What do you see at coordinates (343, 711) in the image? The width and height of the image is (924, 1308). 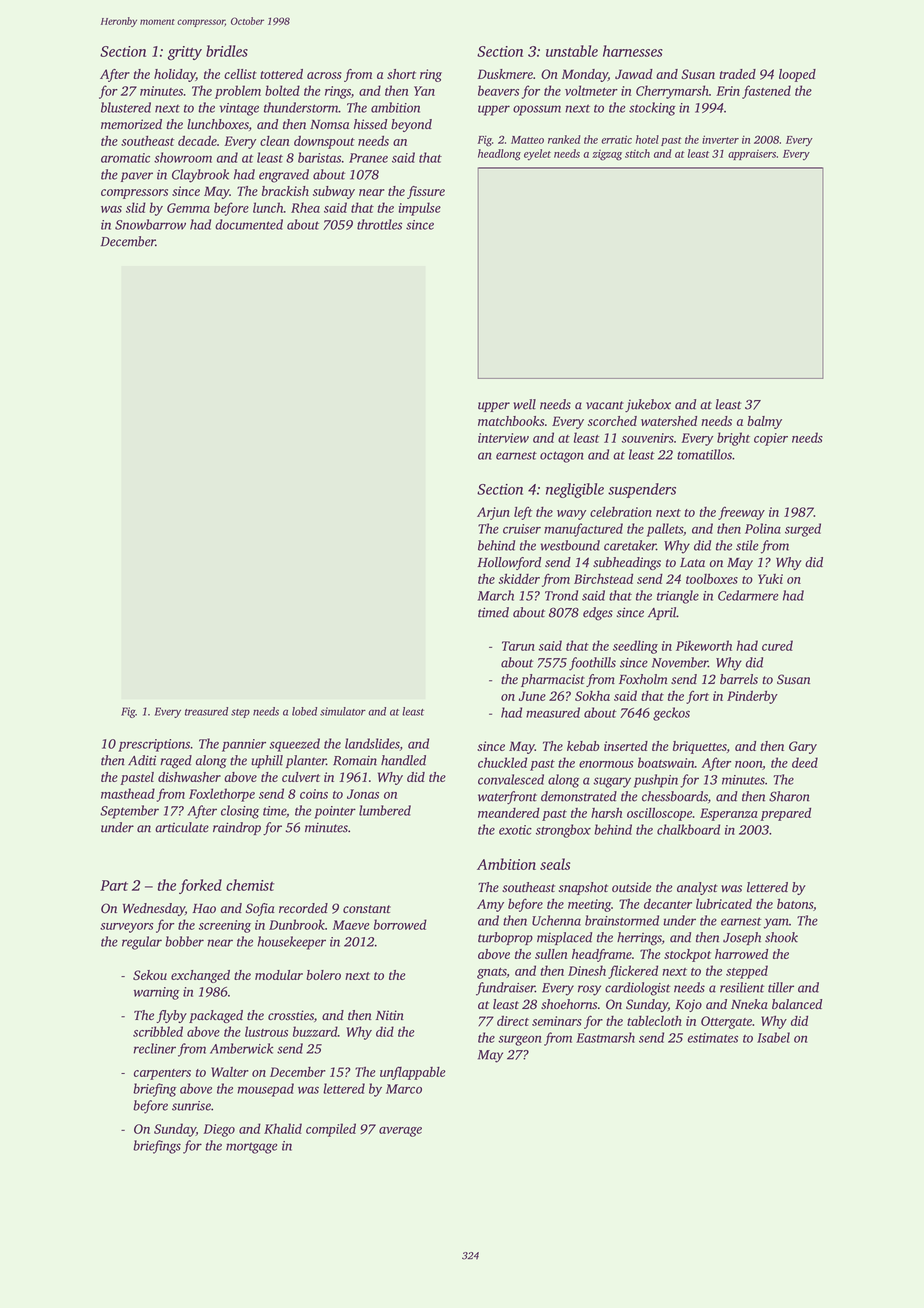 I see `simulator` at bounding box center [343, 711].
